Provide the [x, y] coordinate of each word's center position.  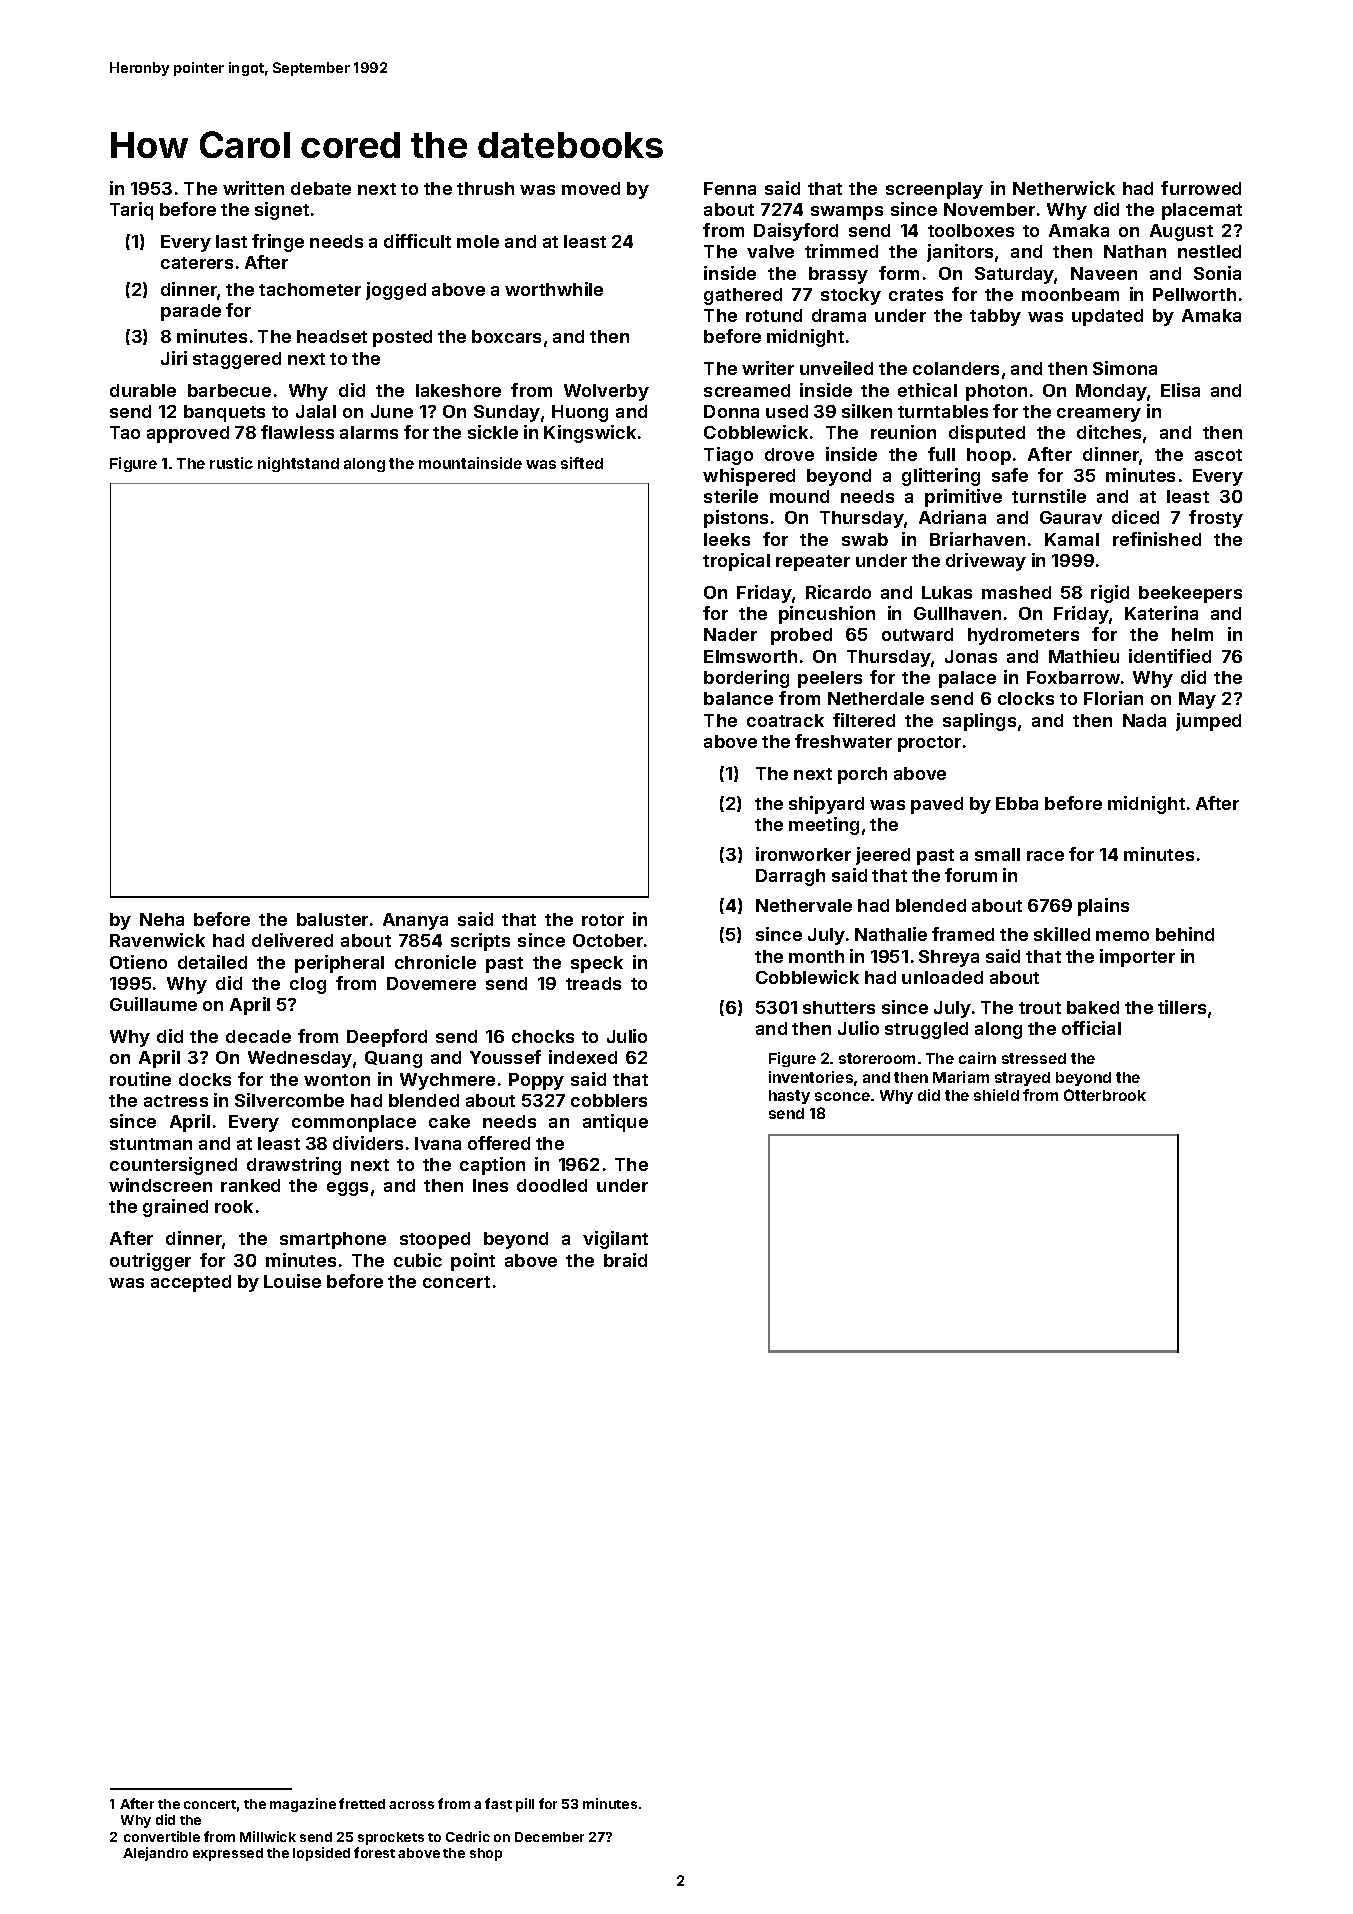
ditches [1109, 432]
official [1091, 1028]
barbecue [229, 390]
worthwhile [554, 289]
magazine [303, 1805]
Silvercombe [289, 1100]
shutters [839, 1007]
